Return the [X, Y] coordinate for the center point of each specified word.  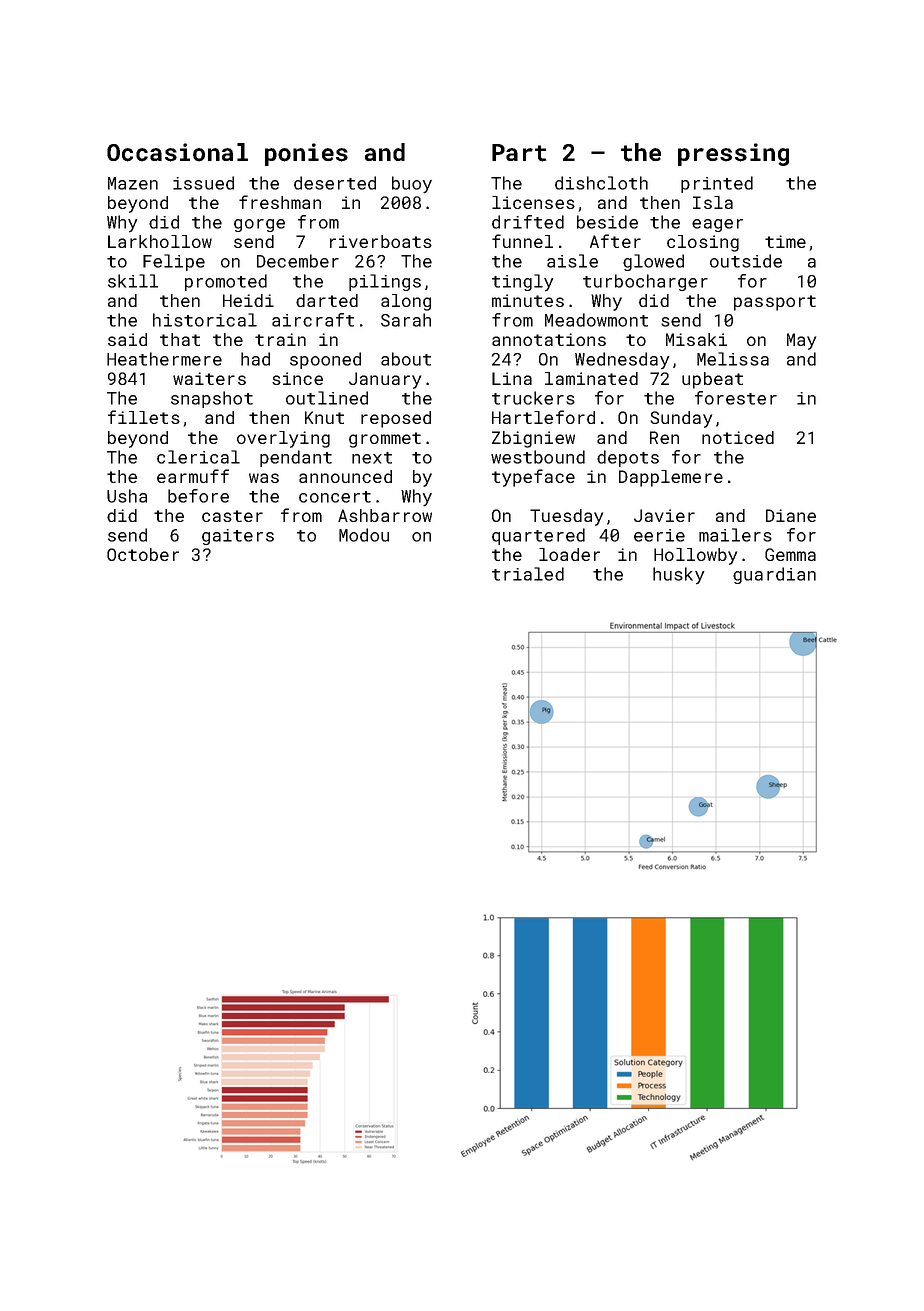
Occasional [177, 152]
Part [519, 153]
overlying [283, 439]
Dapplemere [671, 478]
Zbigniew [533, 439]
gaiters [238, 537]
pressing [733, 154]
